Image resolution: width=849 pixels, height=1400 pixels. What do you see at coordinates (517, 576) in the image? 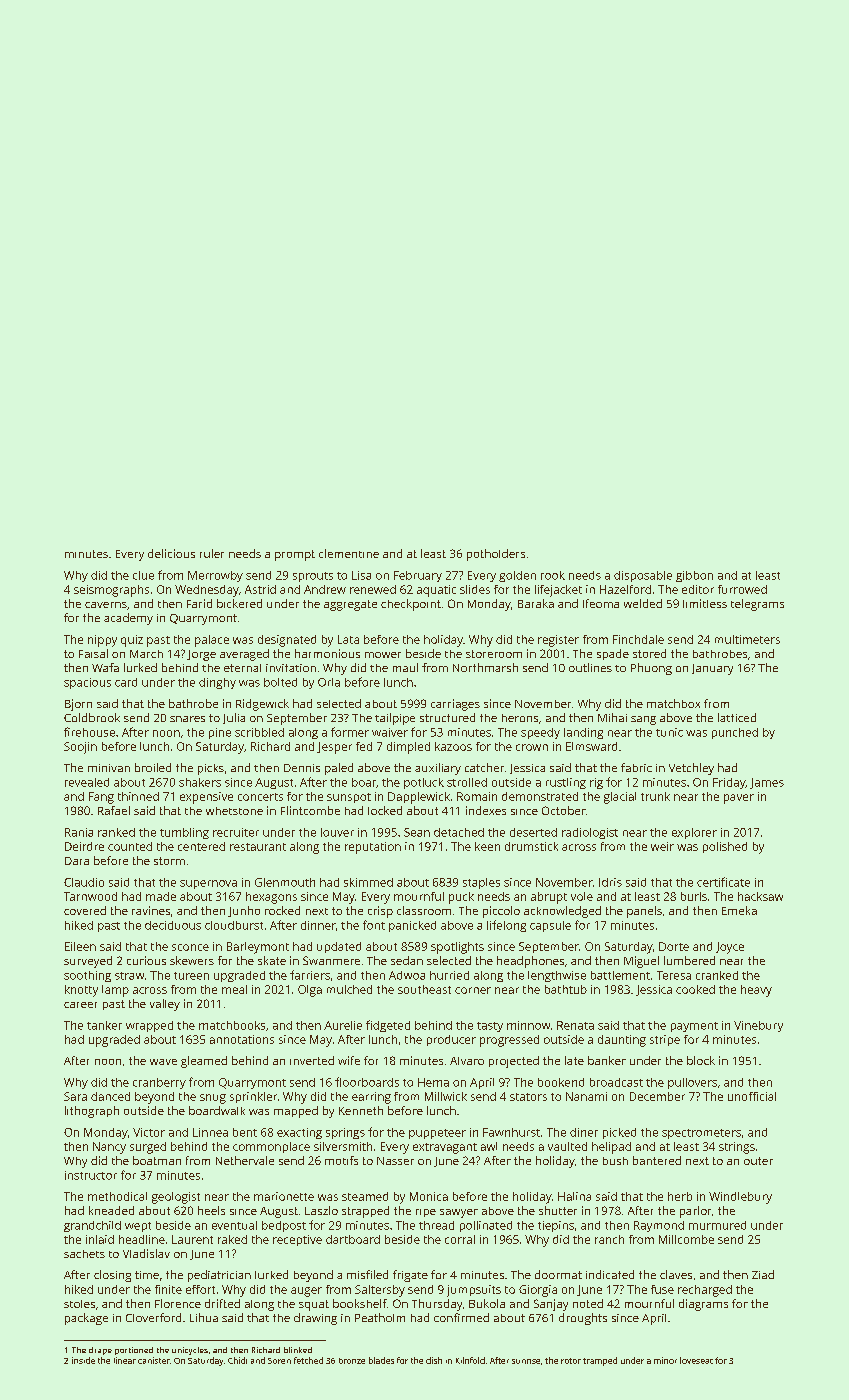
I see `golden` at bounding box center [517, 576].
